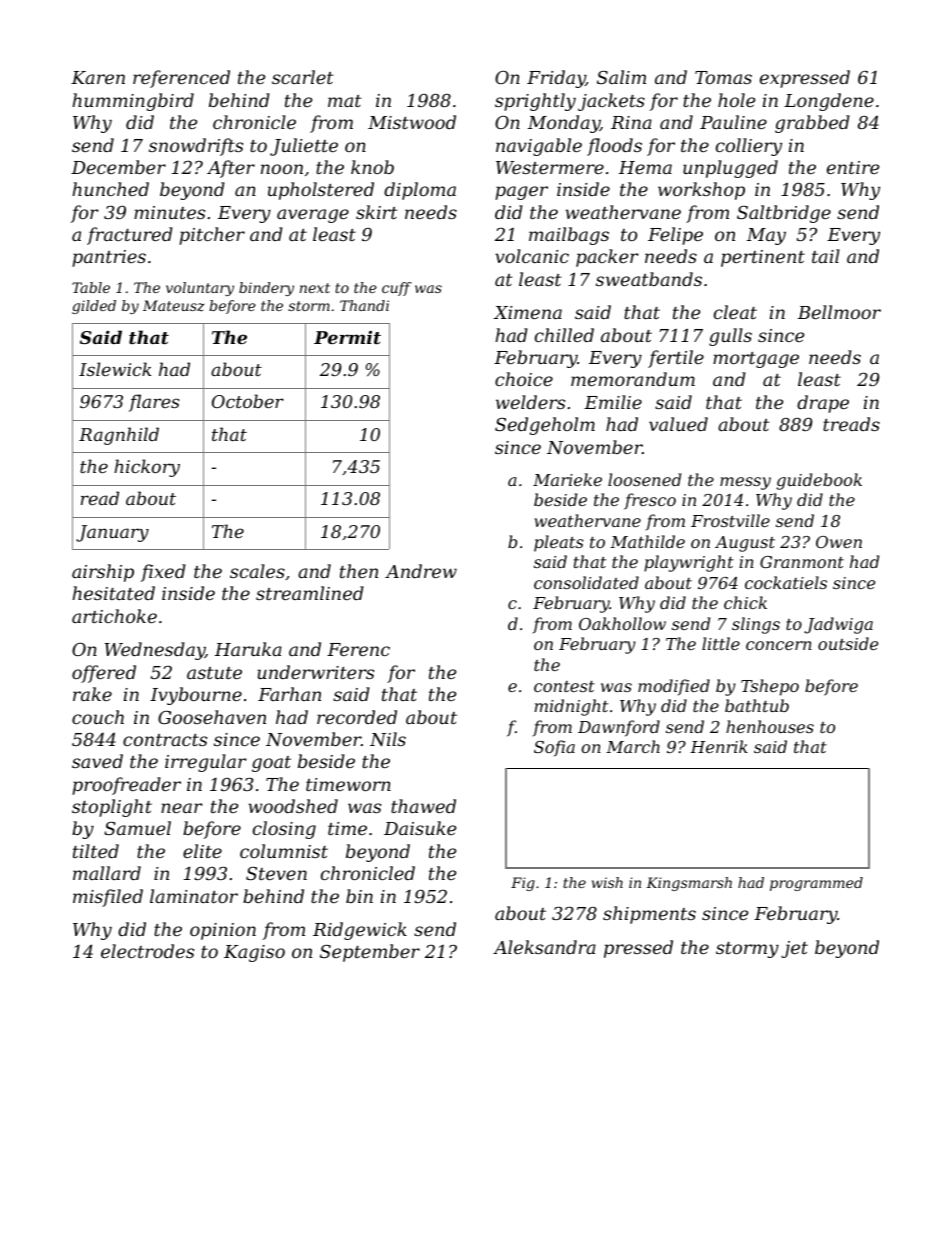  Describe the element at coordinates (248, 649) in the screenshot. I see `Haruka` at that location.
